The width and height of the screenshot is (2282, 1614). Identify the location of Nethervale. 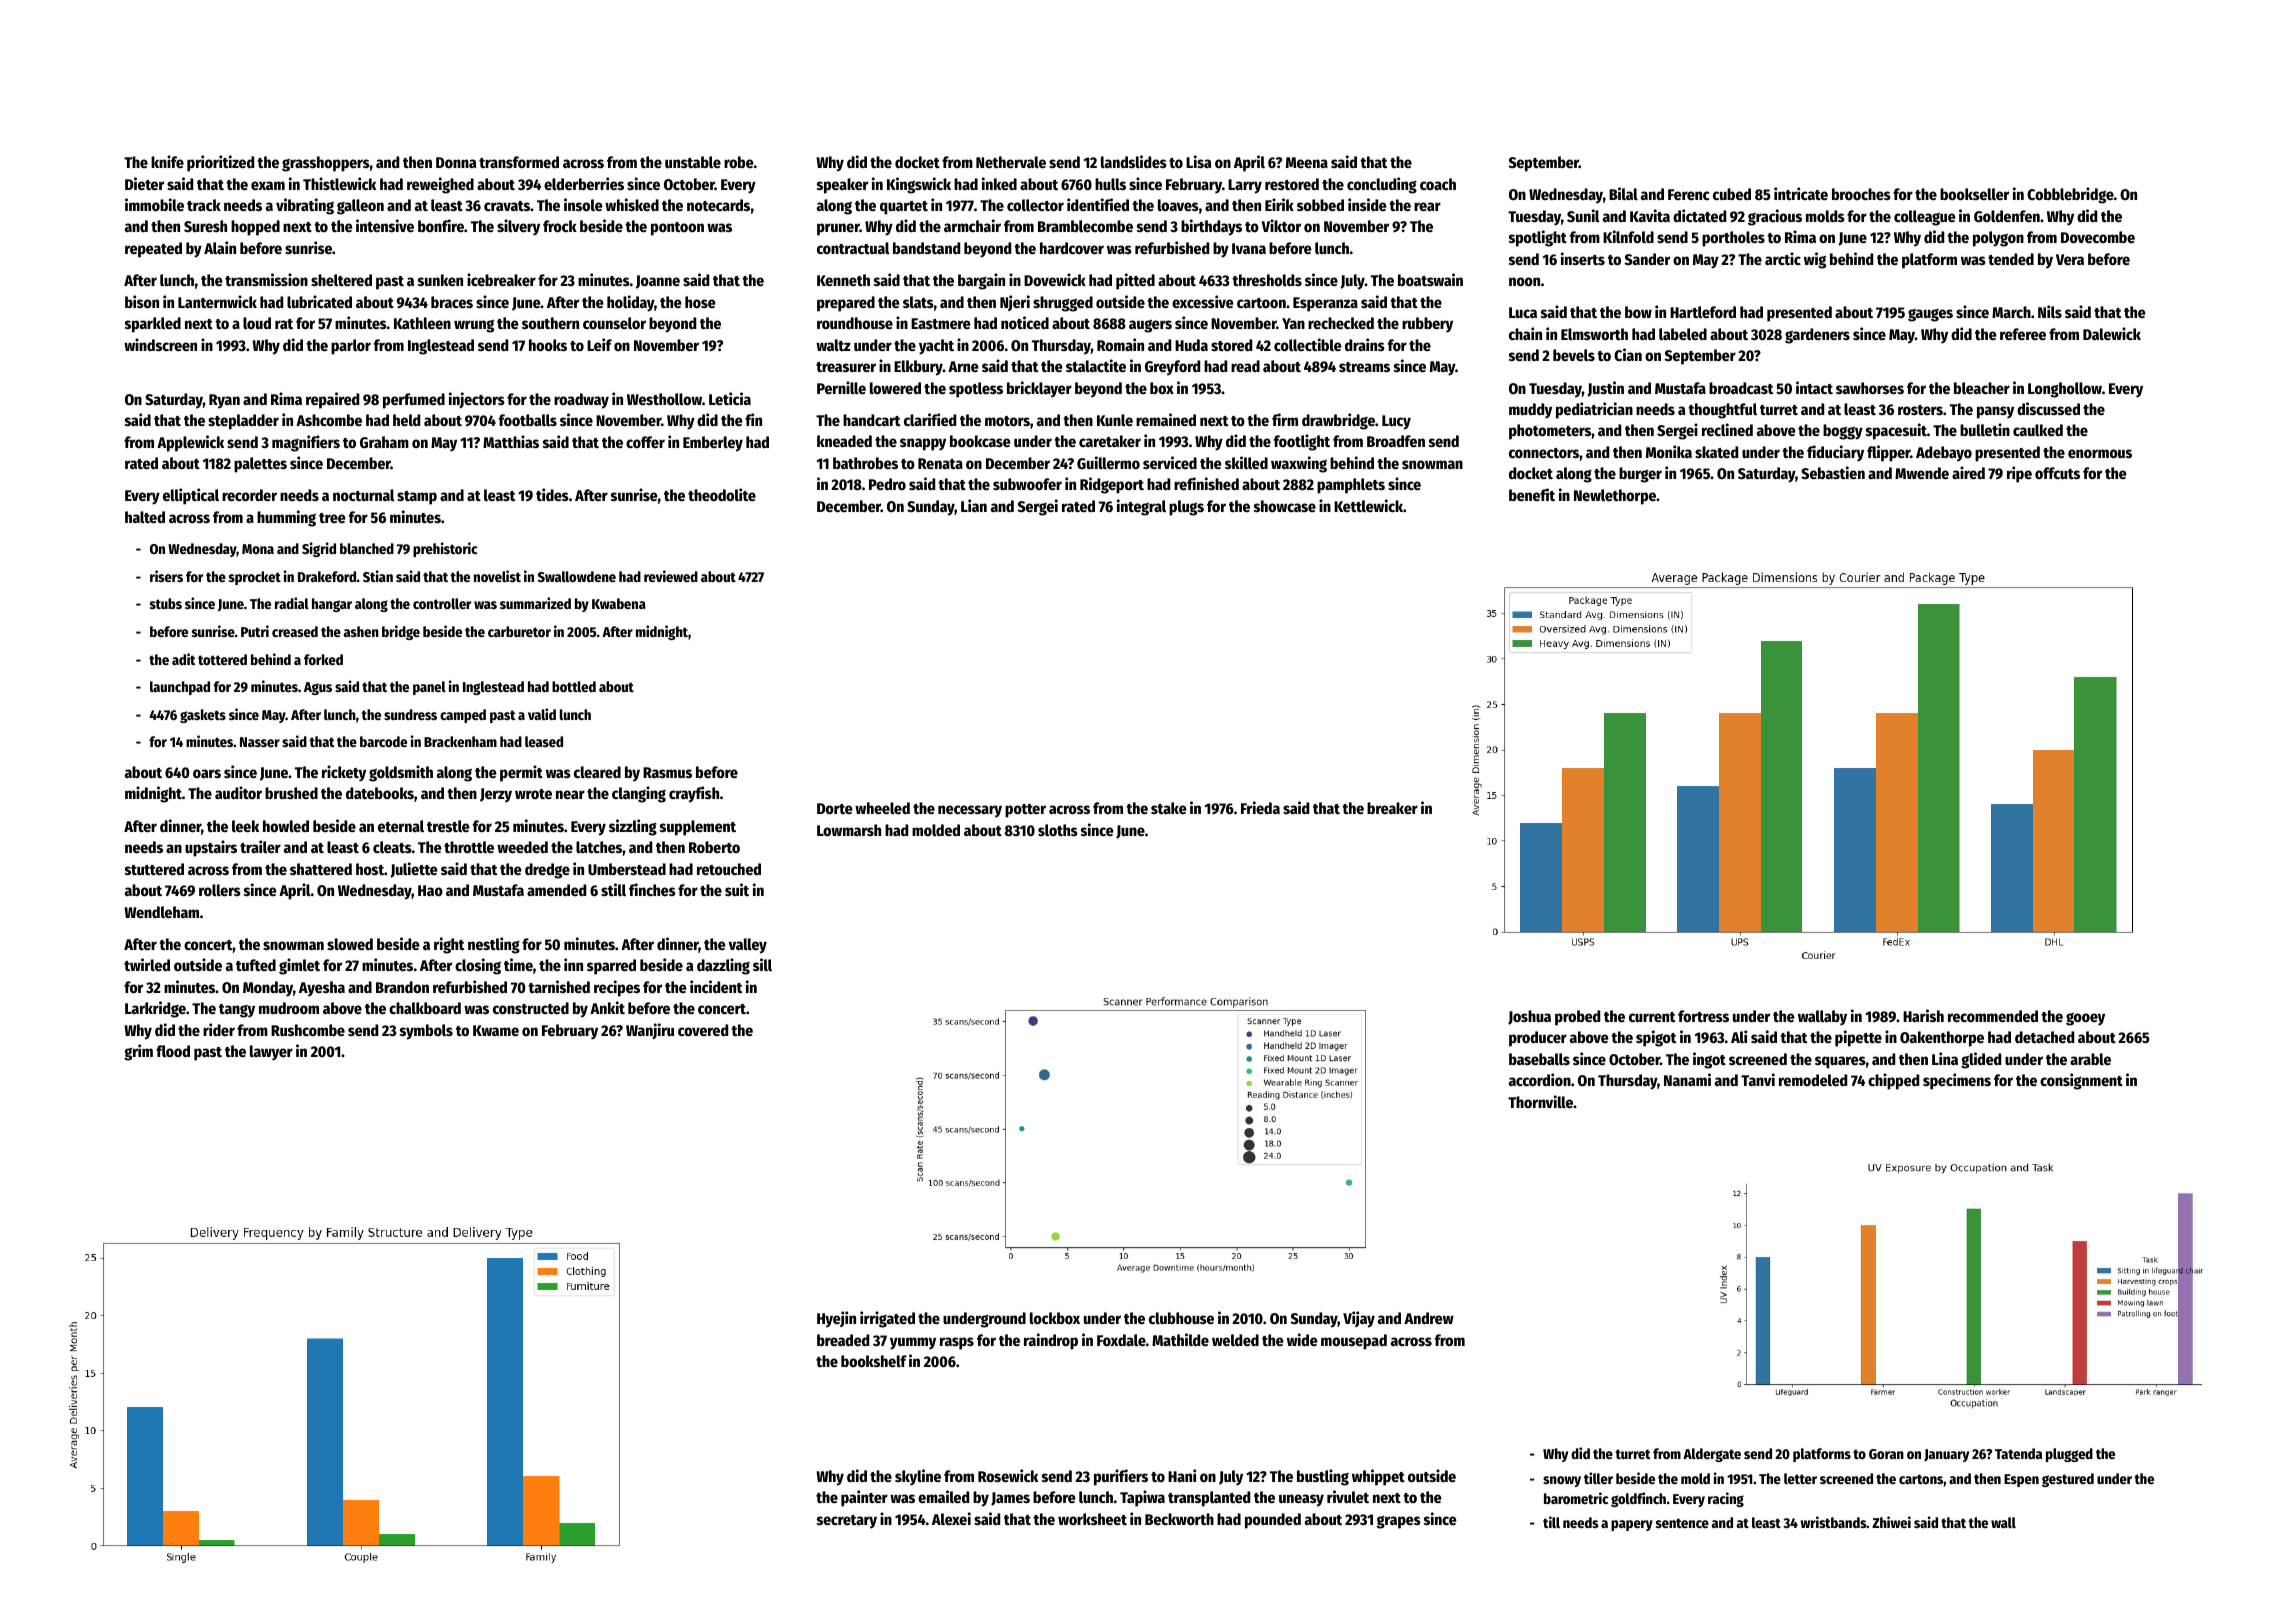
(1011, 162).
